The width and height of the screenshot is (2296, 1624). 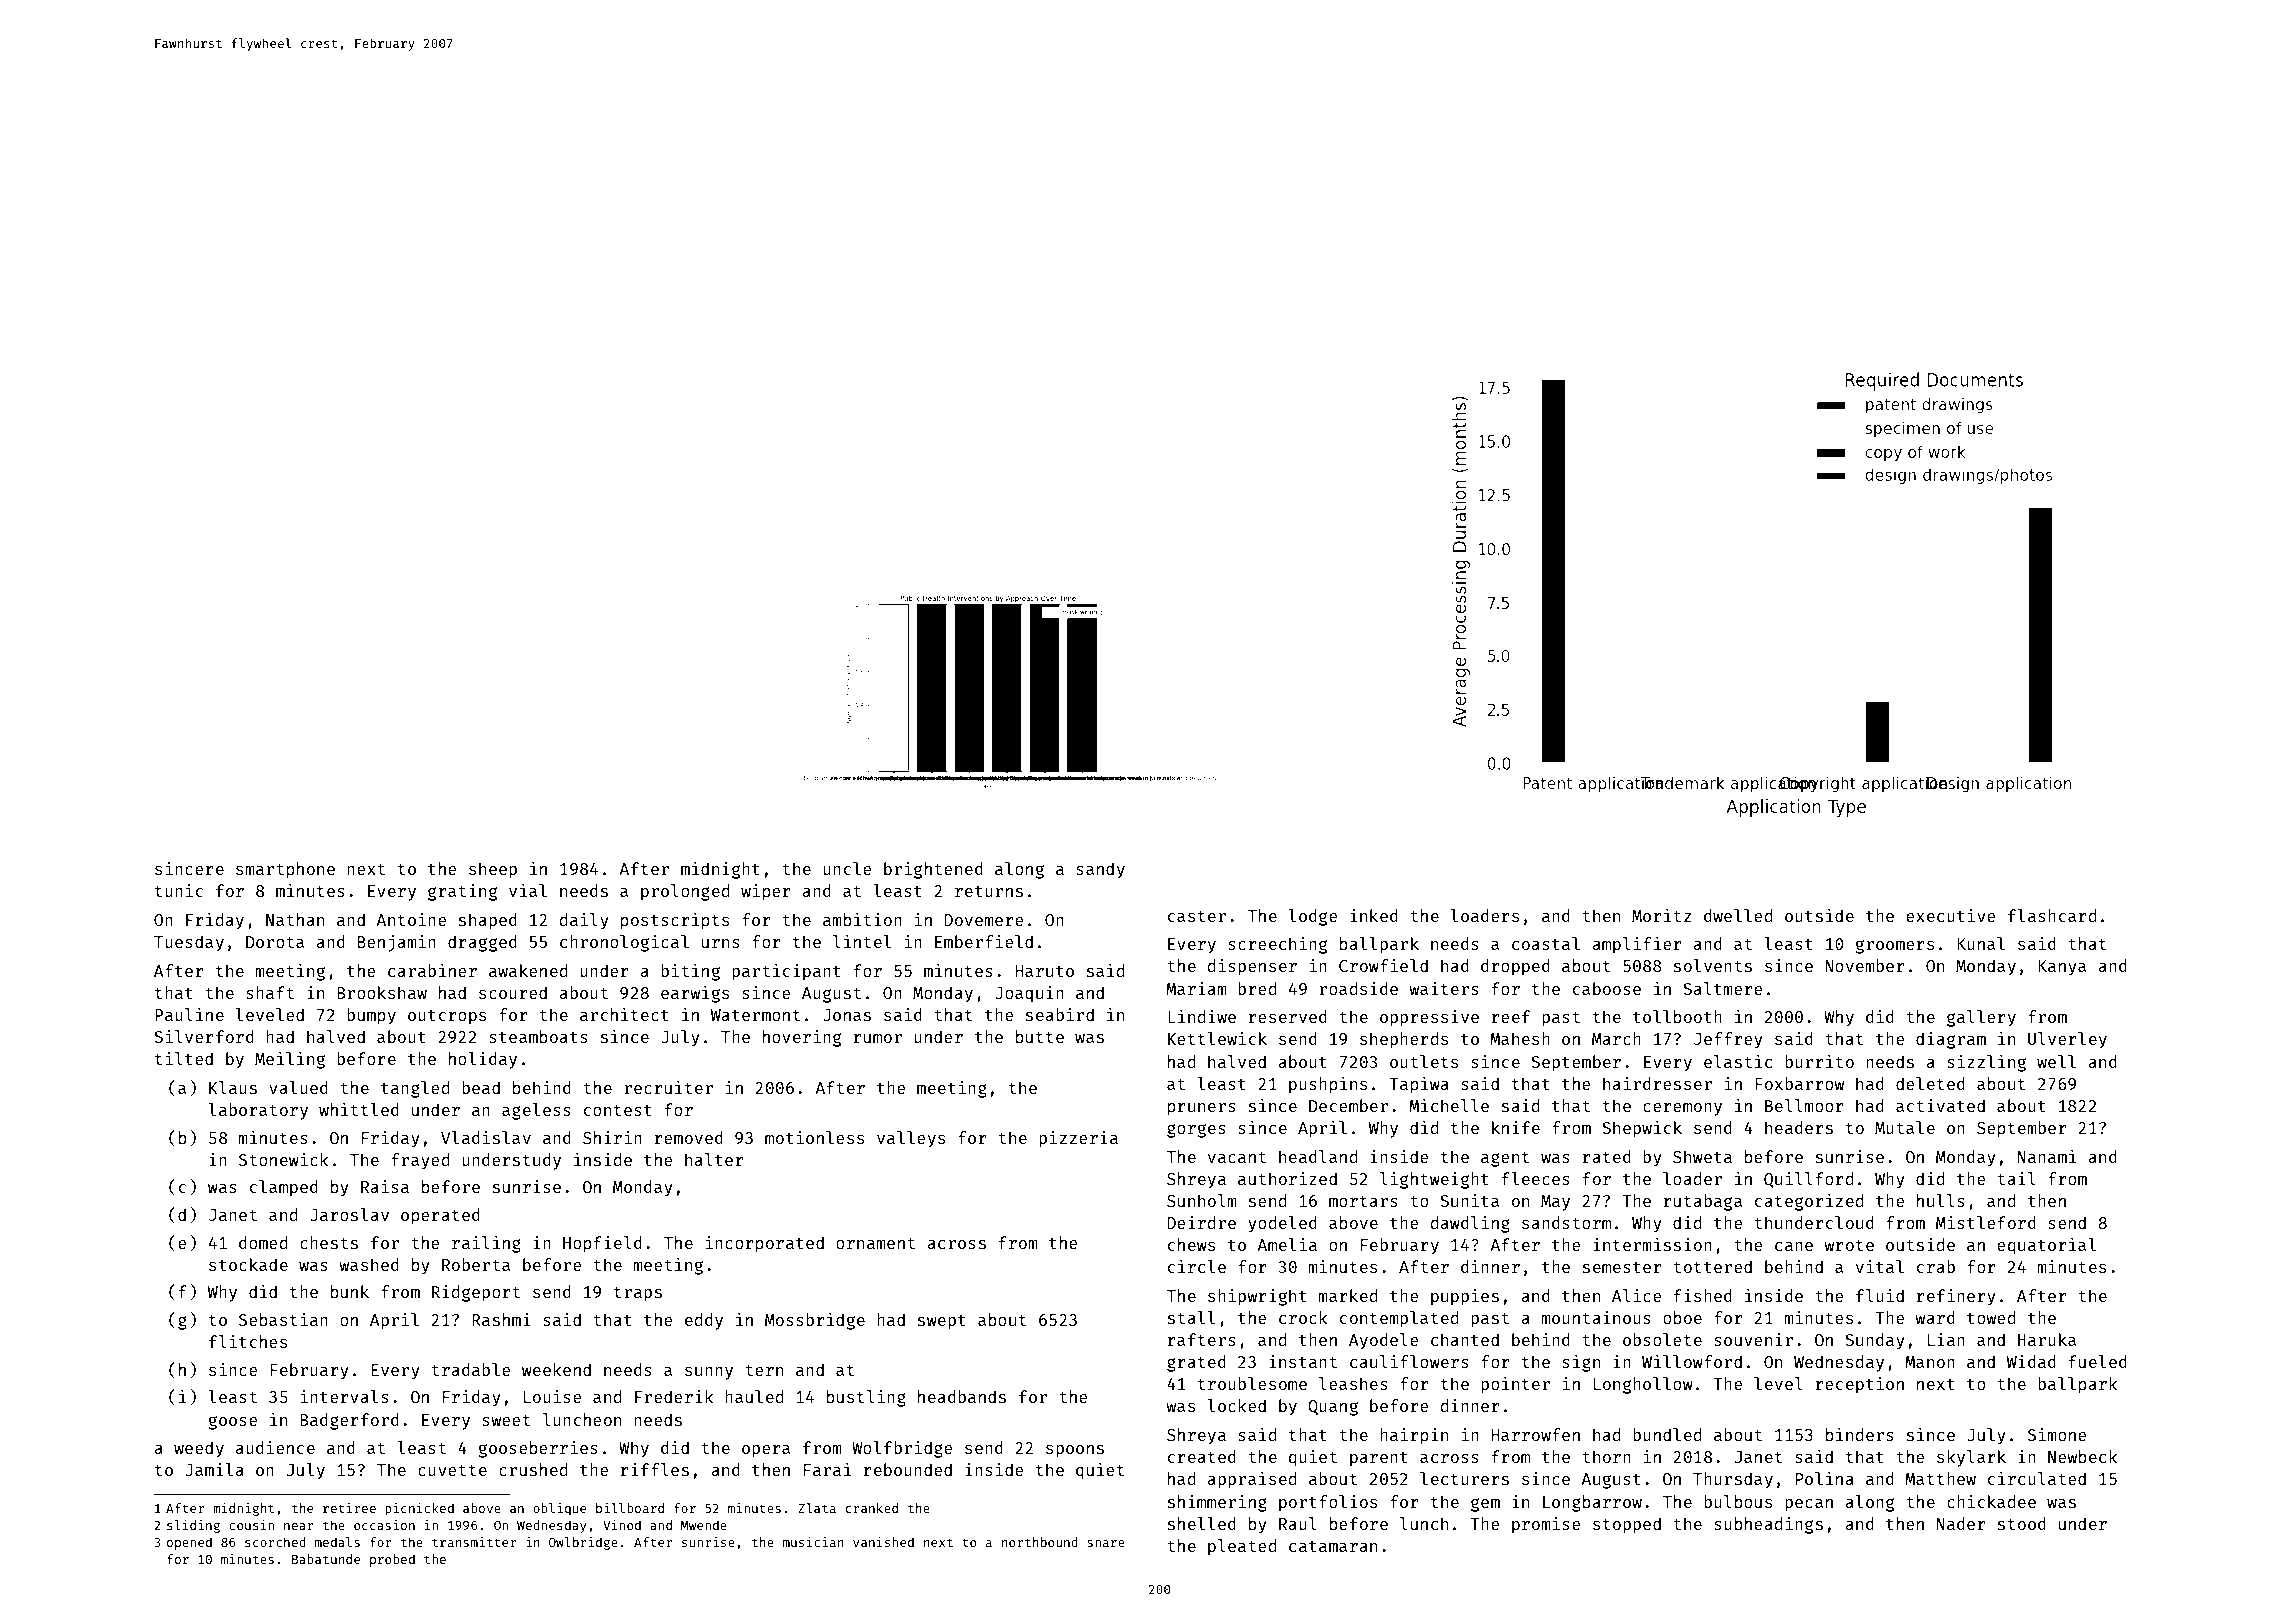 I want to click on brightened, so click(x=933, y=870).
